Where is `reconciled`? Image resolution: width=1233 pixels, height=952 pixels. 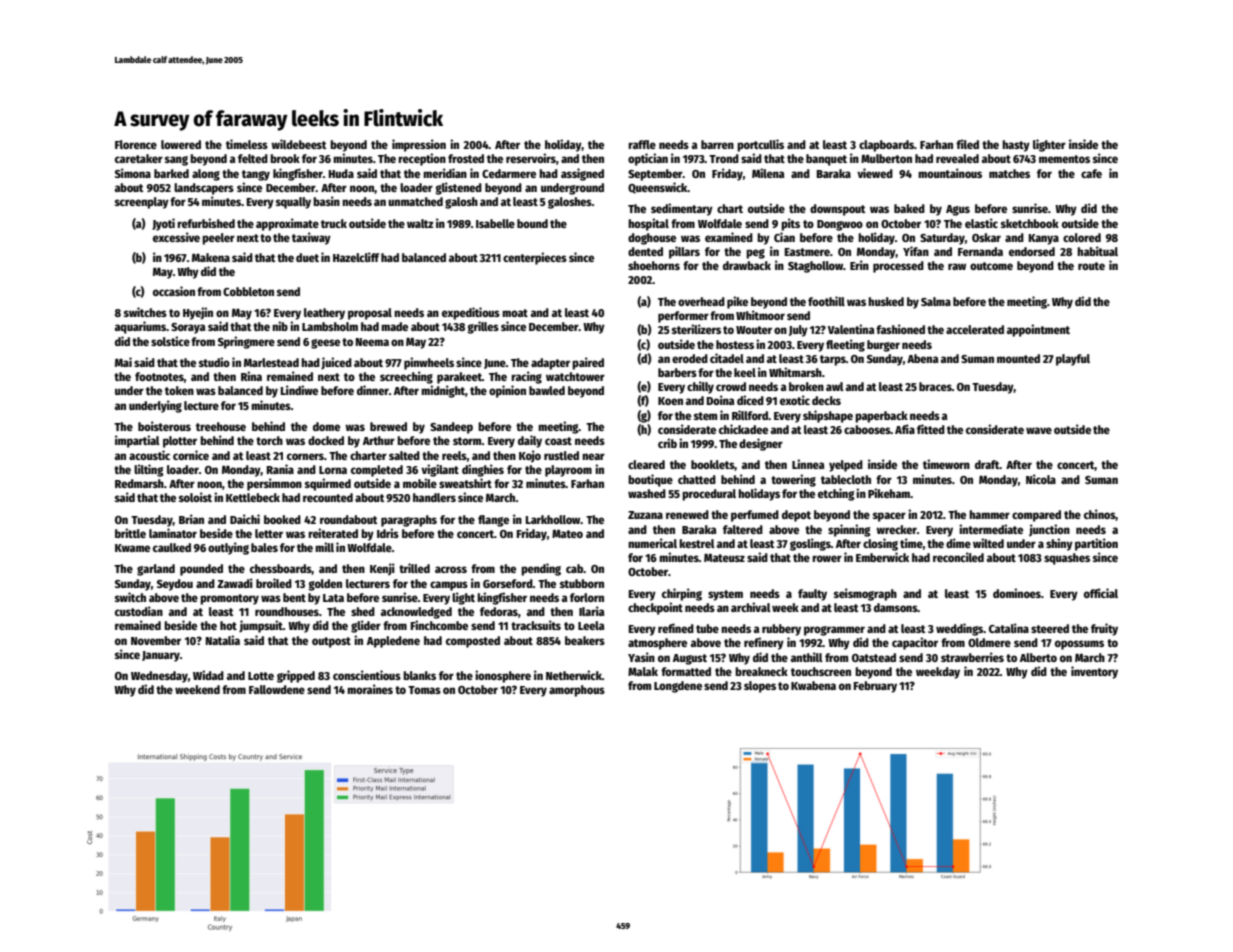 reconciled is located at coordinates (958, 557).
